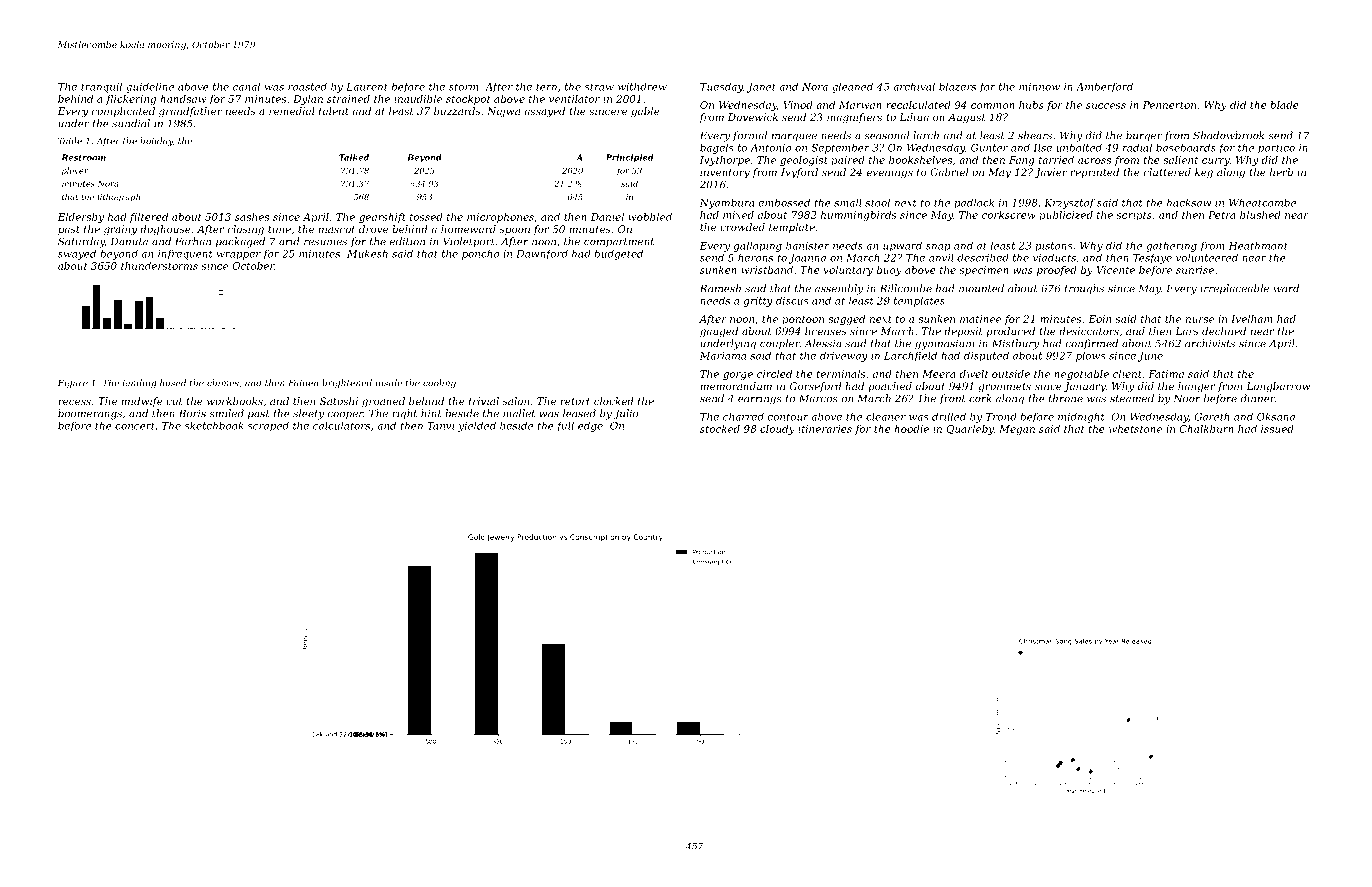 The image size is (1372, 887). What do you see at coordinates (439, 383) in the screenshot?
I see `cooling` at bounding box center [439, 383].
